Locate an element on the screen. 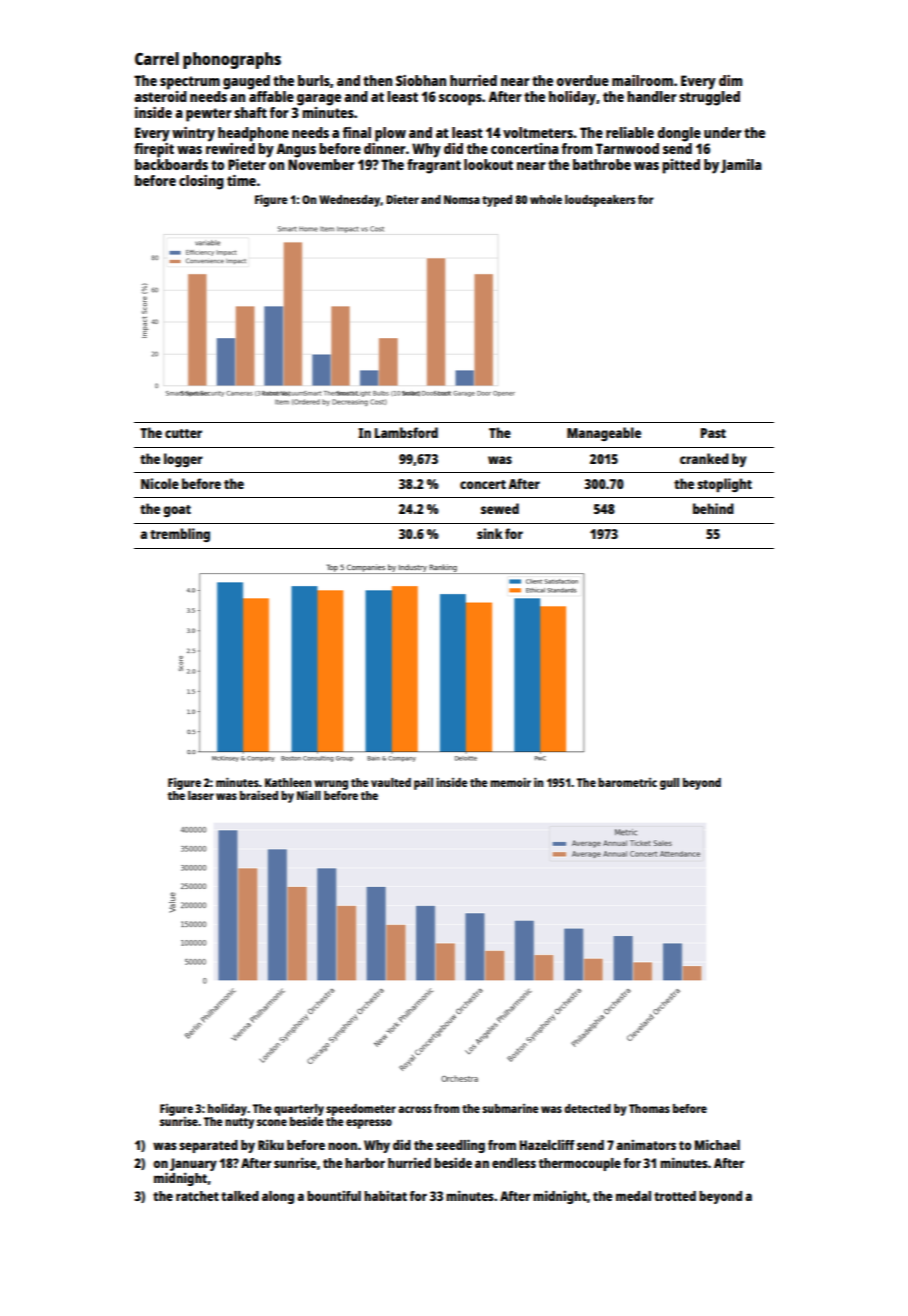 The width and height of the screenshot is (908, 1316). sewed is located at coordinates (500, 508).
